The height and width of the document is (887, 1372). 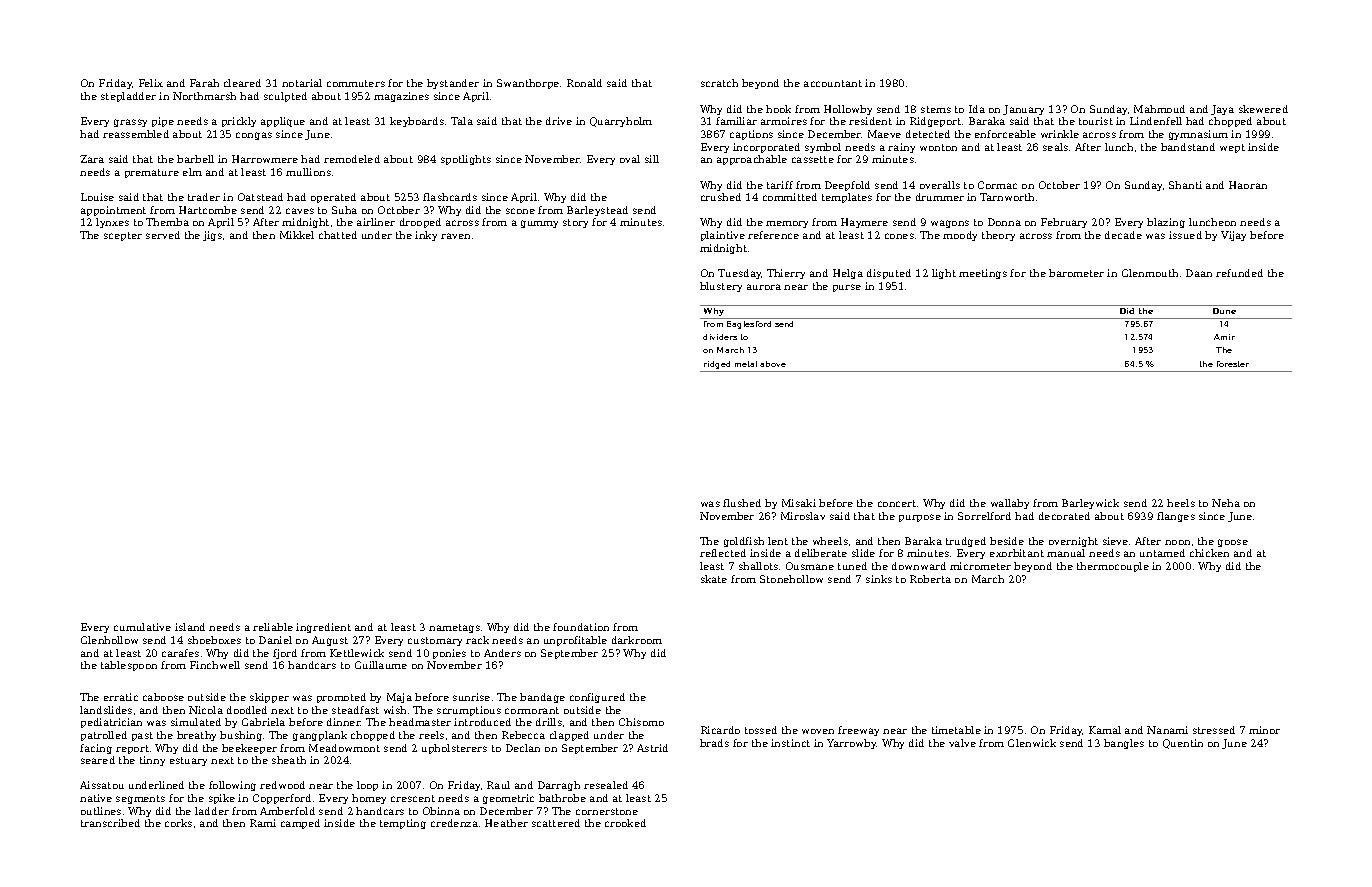 I want to click on Shanti, so click(x=1185, y=185).
